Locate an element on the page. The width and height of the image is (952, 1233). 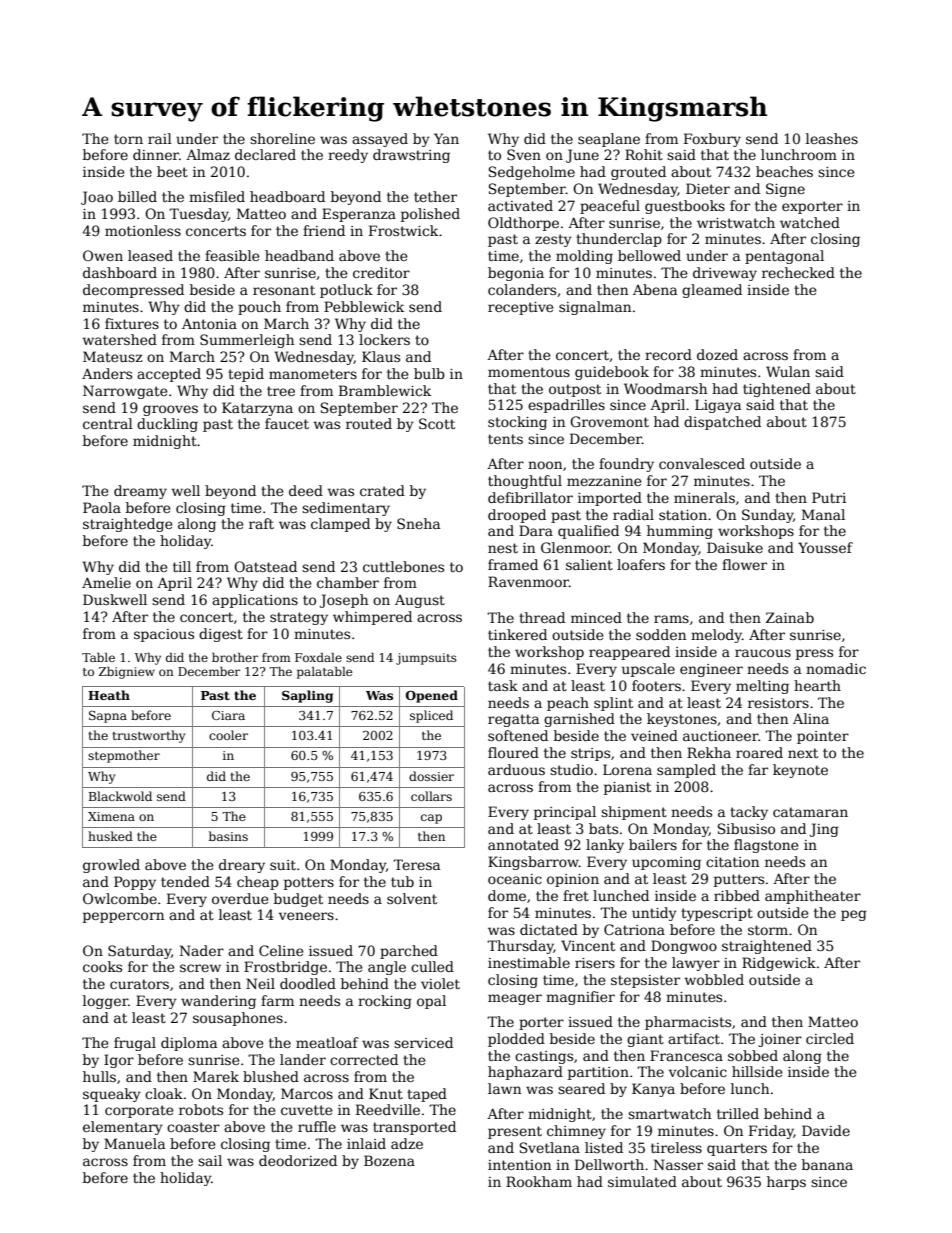
watched is located at coordinates (810, 222).
